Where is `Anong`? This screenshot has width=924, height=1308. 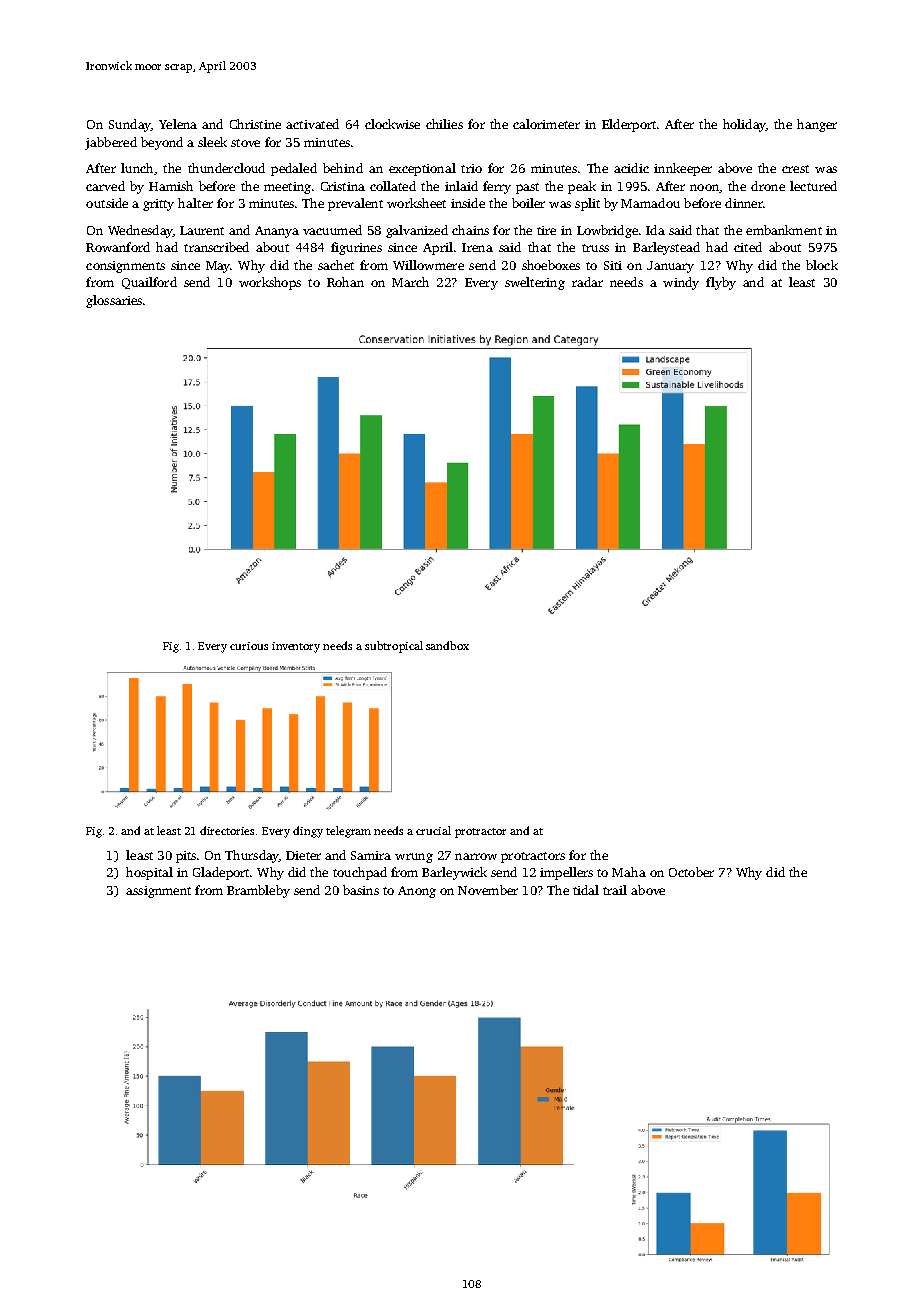
Anong is located at coordinates (417, 892).
